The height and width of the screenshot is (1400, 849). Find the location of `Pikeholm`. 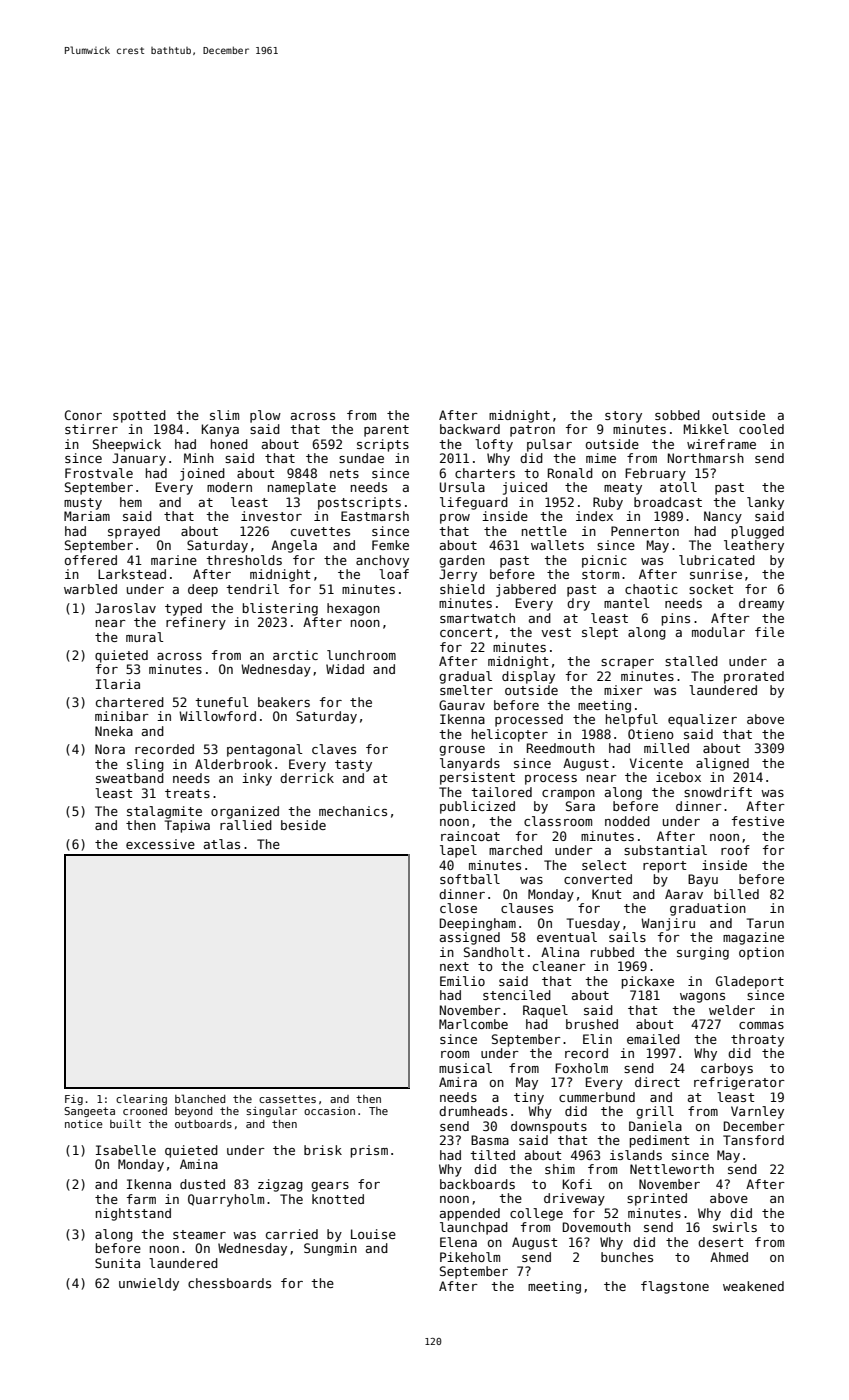

Pikeholm is located at coordinates (470, 1257).
